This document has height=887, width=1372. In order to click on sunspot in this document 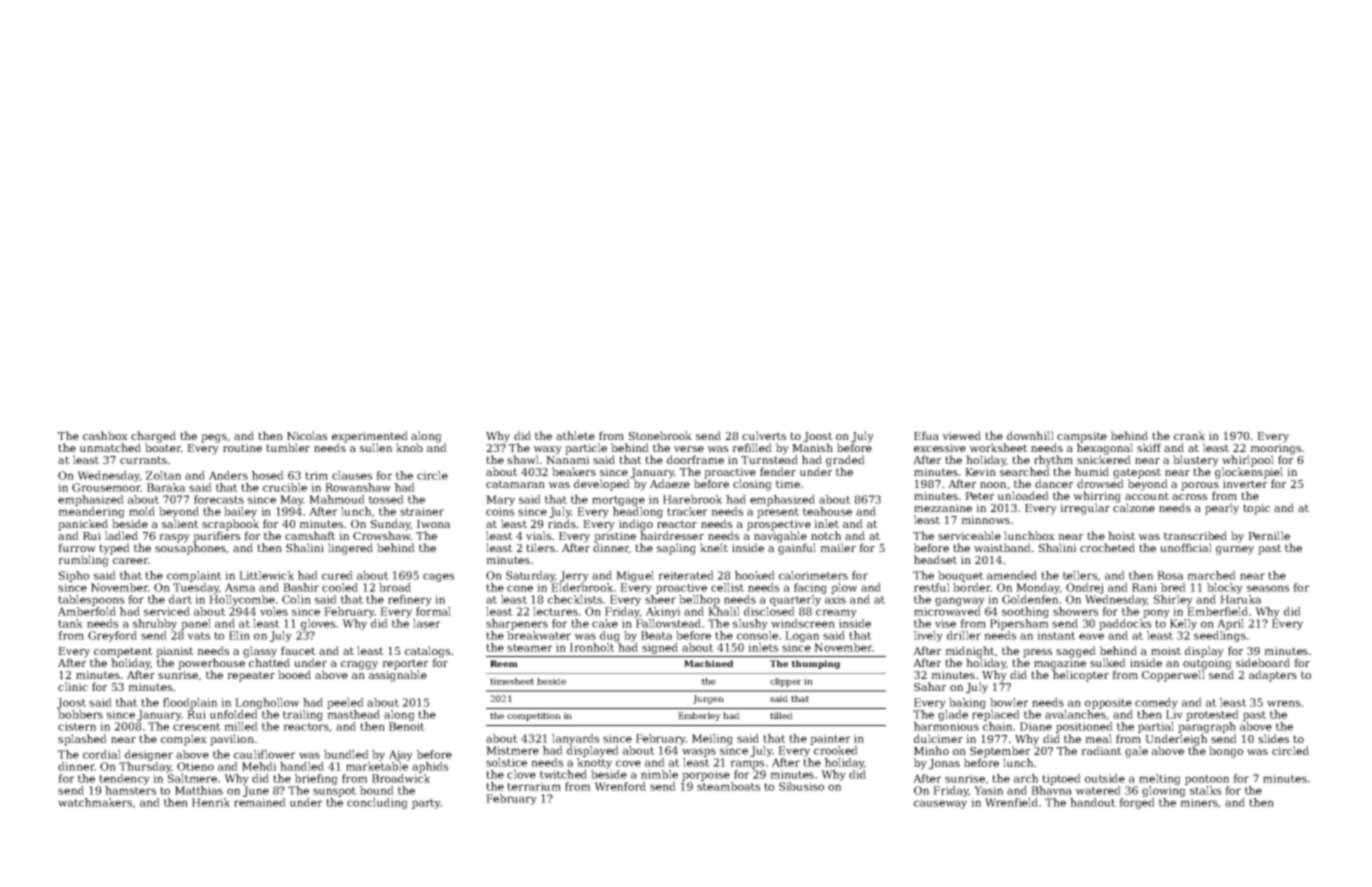, I will do `click(334, 792)`.
